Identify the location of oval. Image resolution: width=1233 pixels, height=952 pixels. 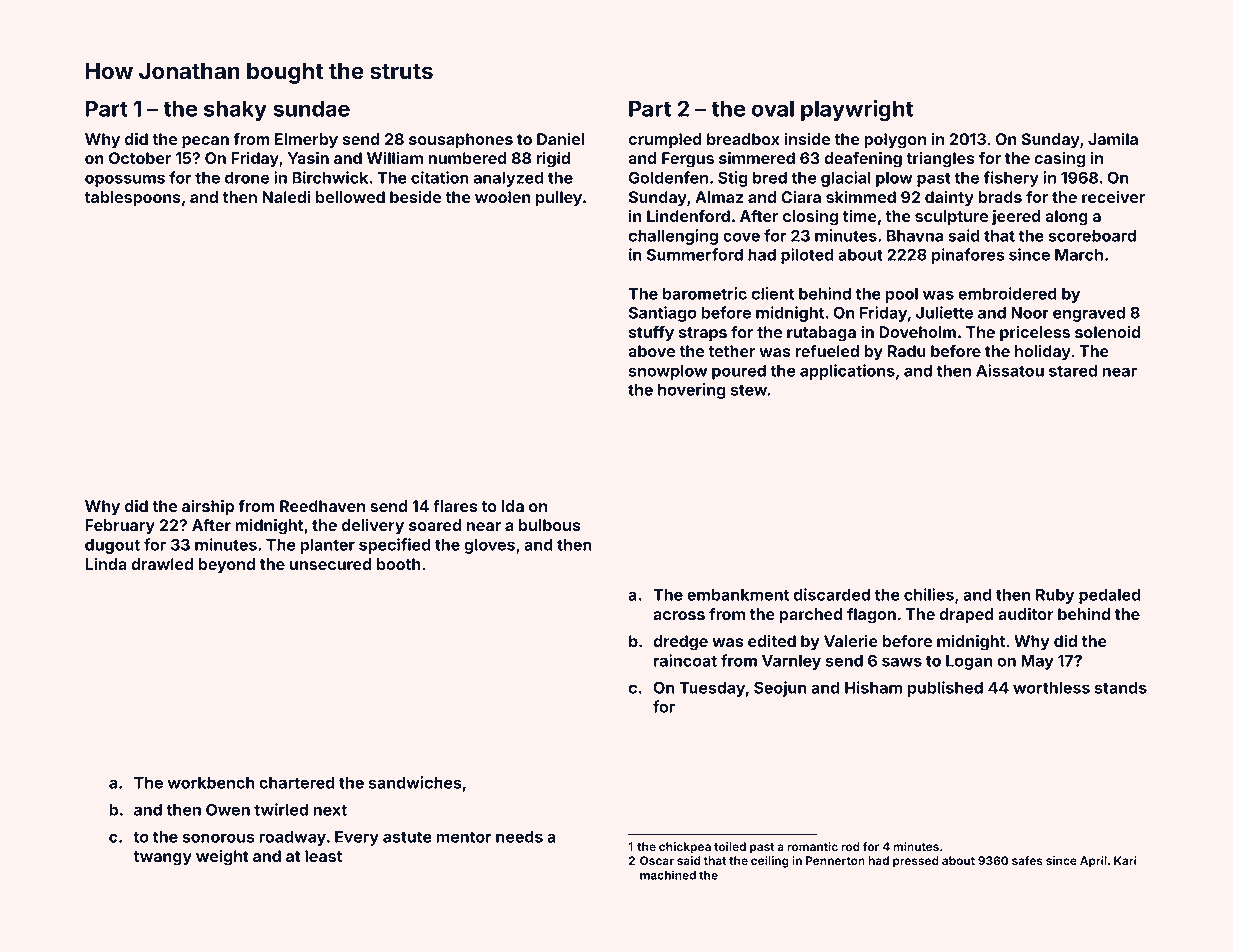
(773, 108).
